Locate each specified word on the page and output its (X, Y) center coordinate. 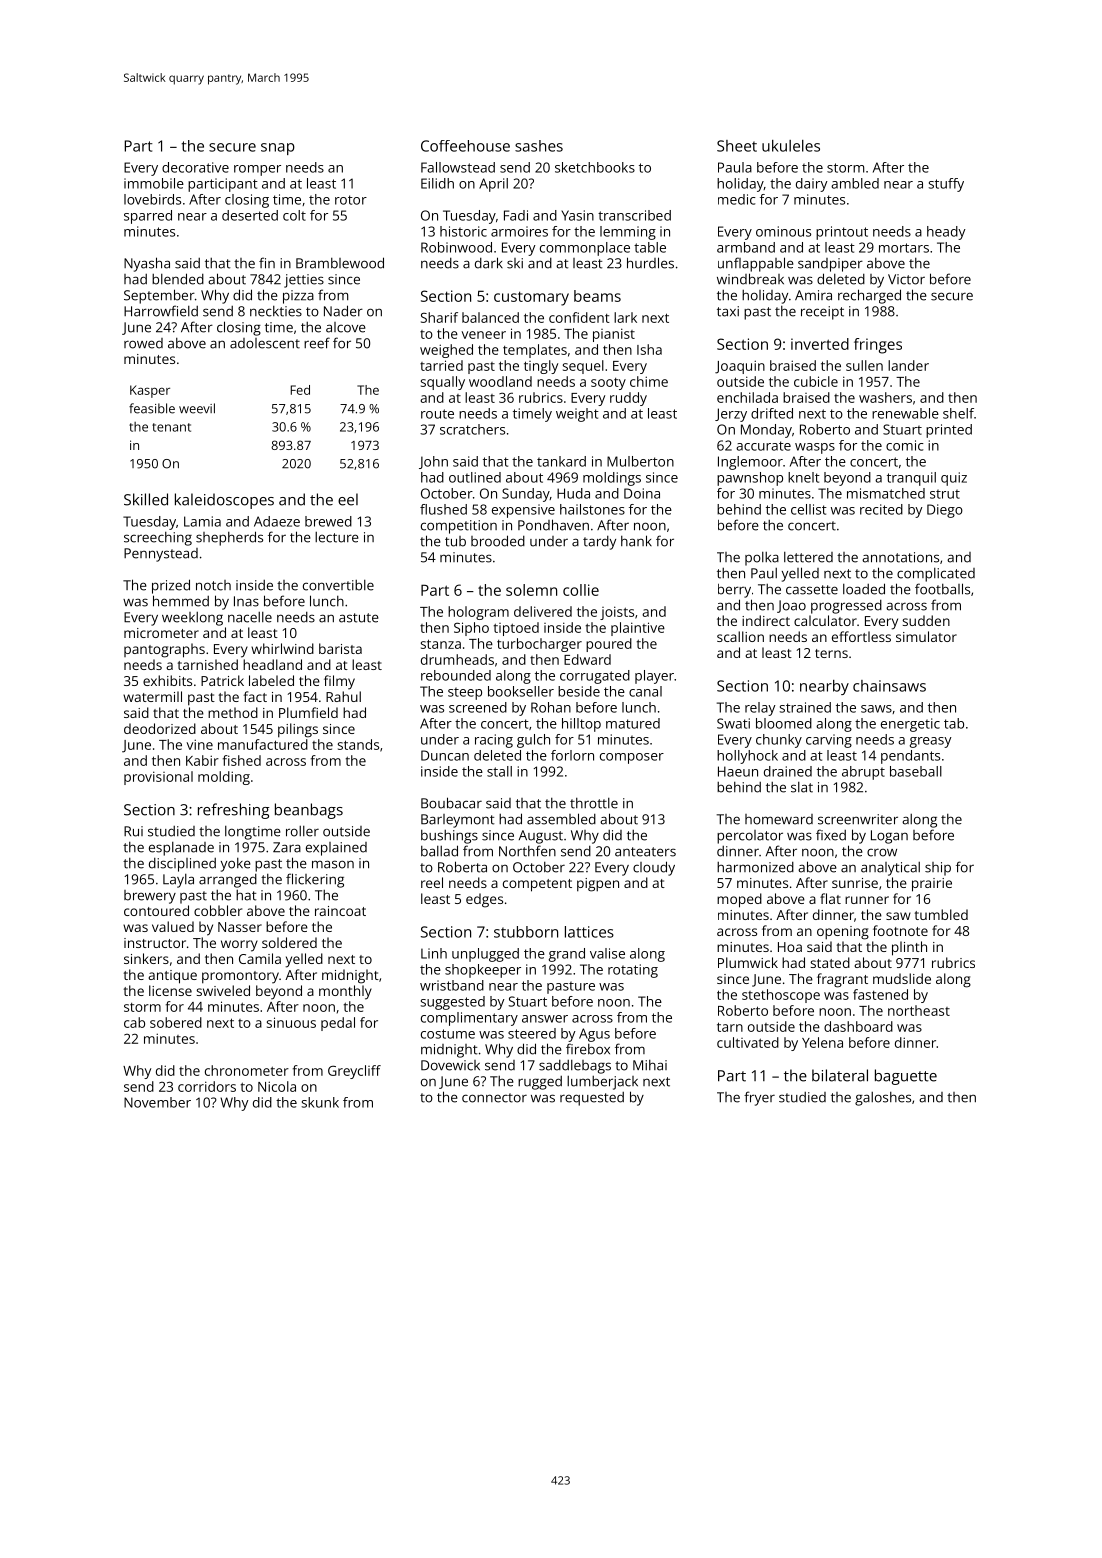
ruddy (628, 399)
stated (830, 962)
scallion (740, 636)
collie (581, 590)
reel (432, 882)
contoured (156, 910)
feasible (152, 408)
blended (178, 279)
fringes (878, 346)
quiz (954, 479)
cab (134, 1022)
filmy (339, 682)
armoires (519, 231)
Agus (594, 1035)
